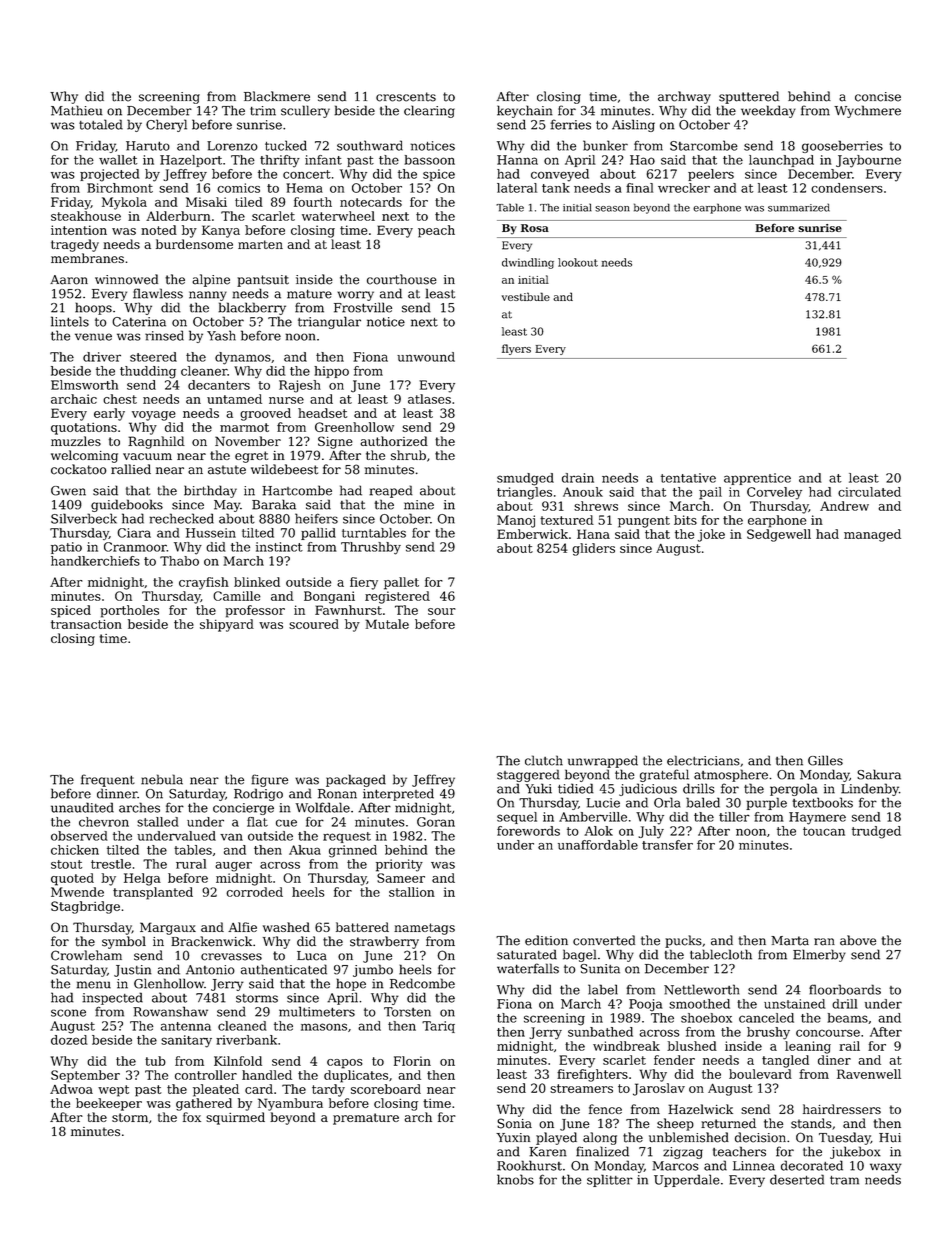 The width and height of the page is (952, 1233). I want to click on unwrapped, so click(603, 761).
